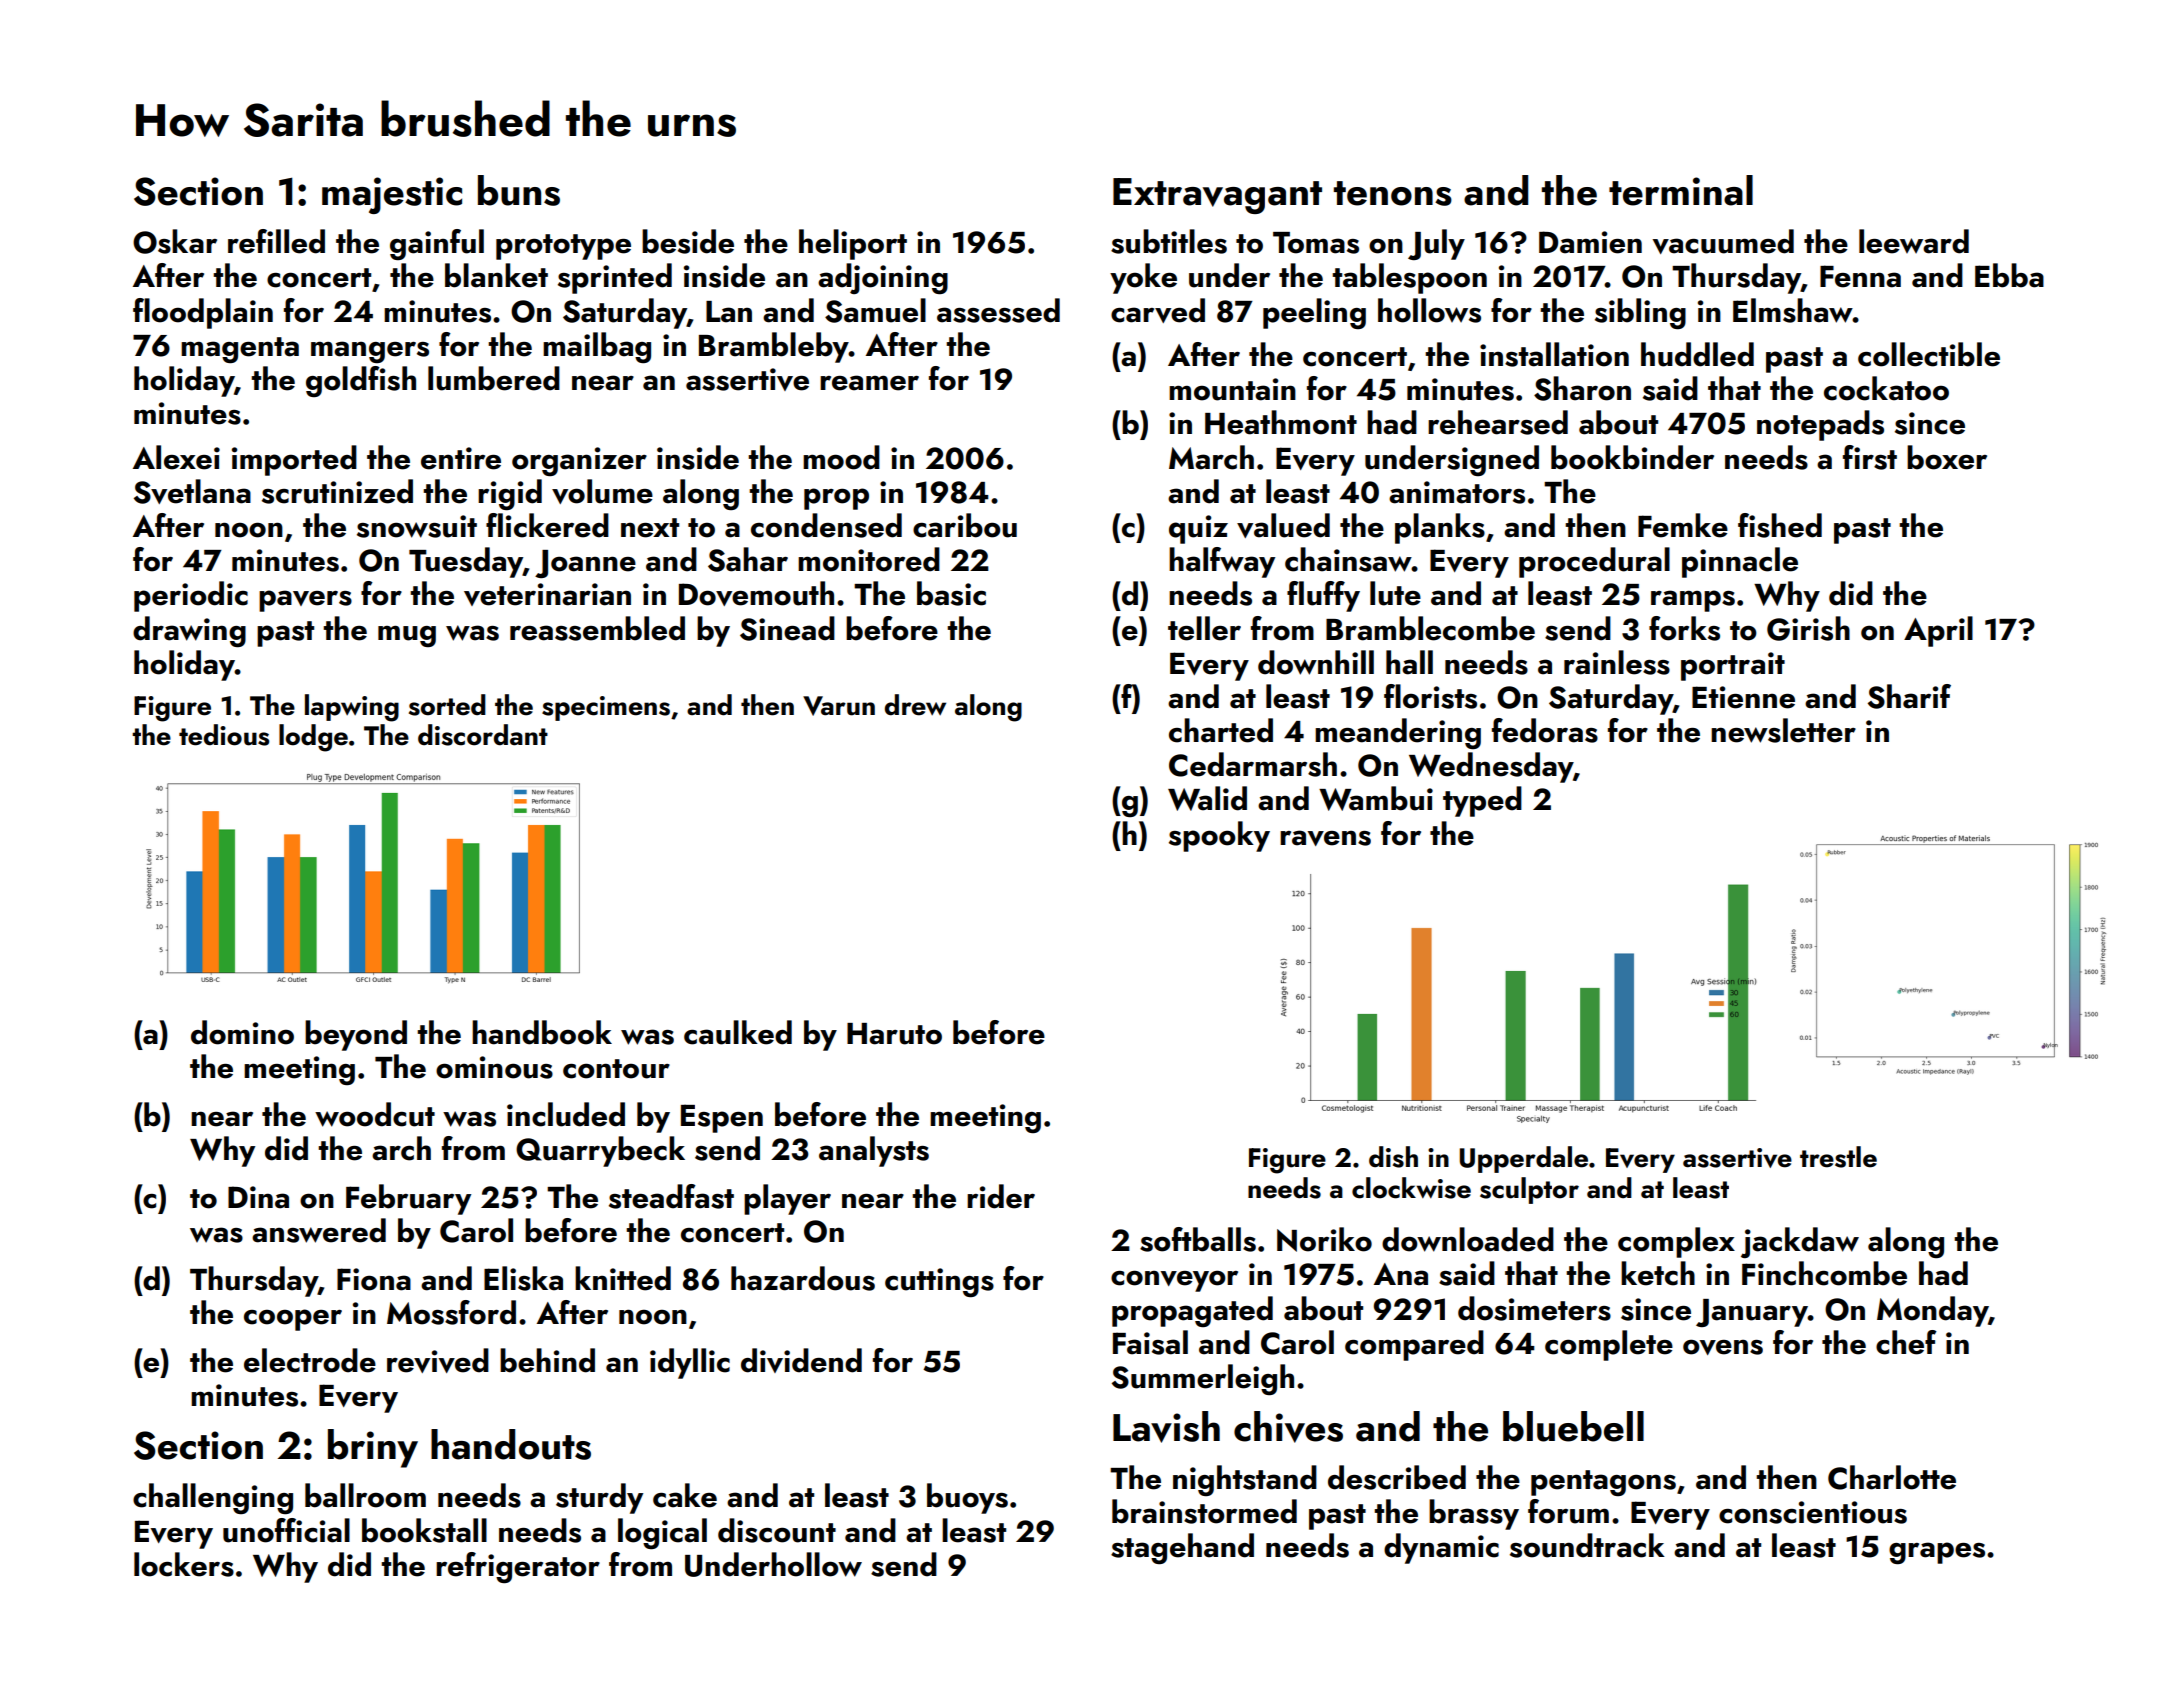 The image size is (2178, 1683). Describe the element at coordinates (1182, 1548) in the document. I see `stagehand` at that location.
